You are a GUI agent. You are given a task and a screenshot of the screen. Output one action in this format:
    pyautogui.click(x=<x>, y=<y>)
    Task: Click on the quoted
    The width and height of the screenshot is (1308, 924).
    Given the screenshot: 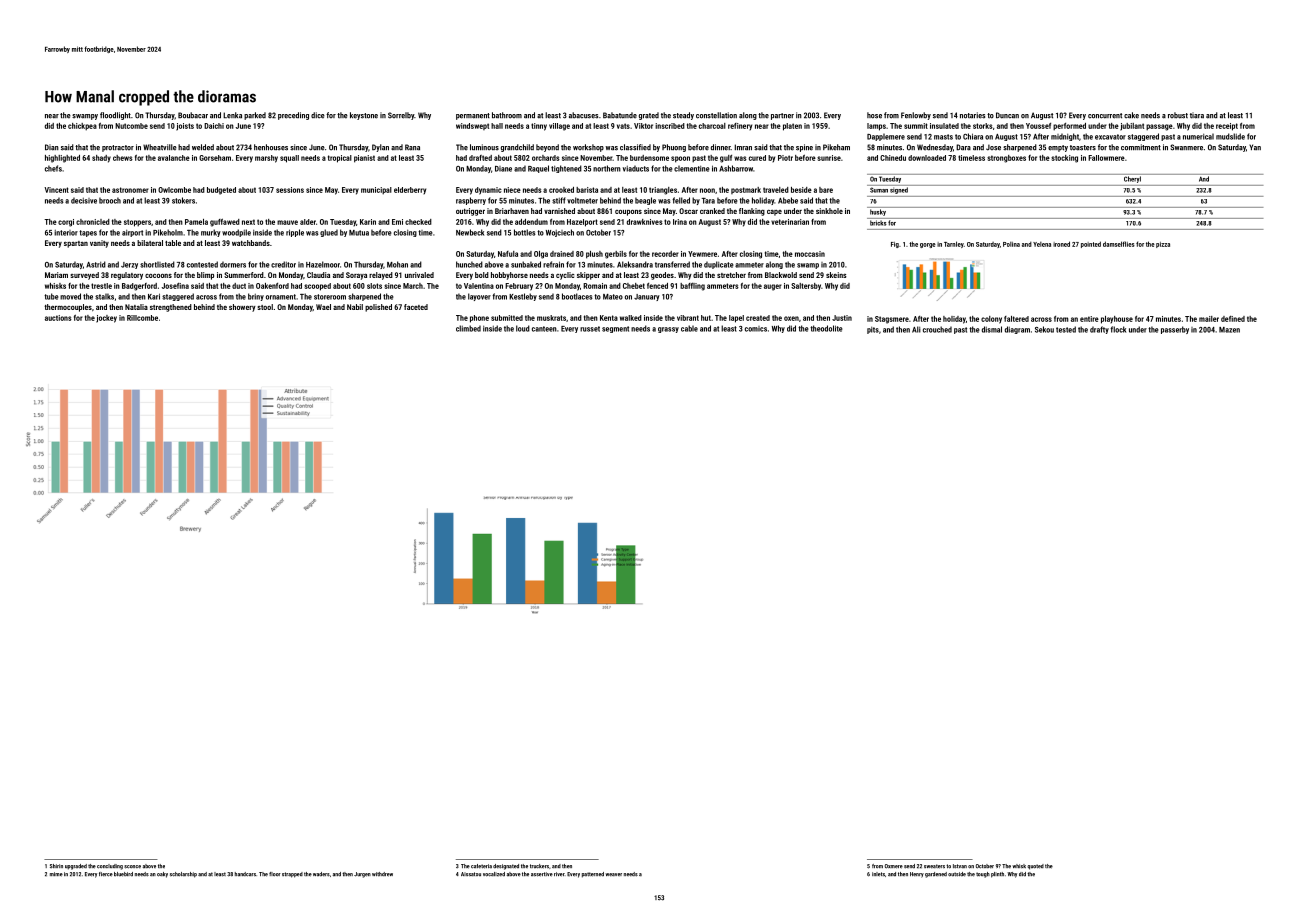 What is the action you would take?
    pyautogui.click(x=1035, y=867)
